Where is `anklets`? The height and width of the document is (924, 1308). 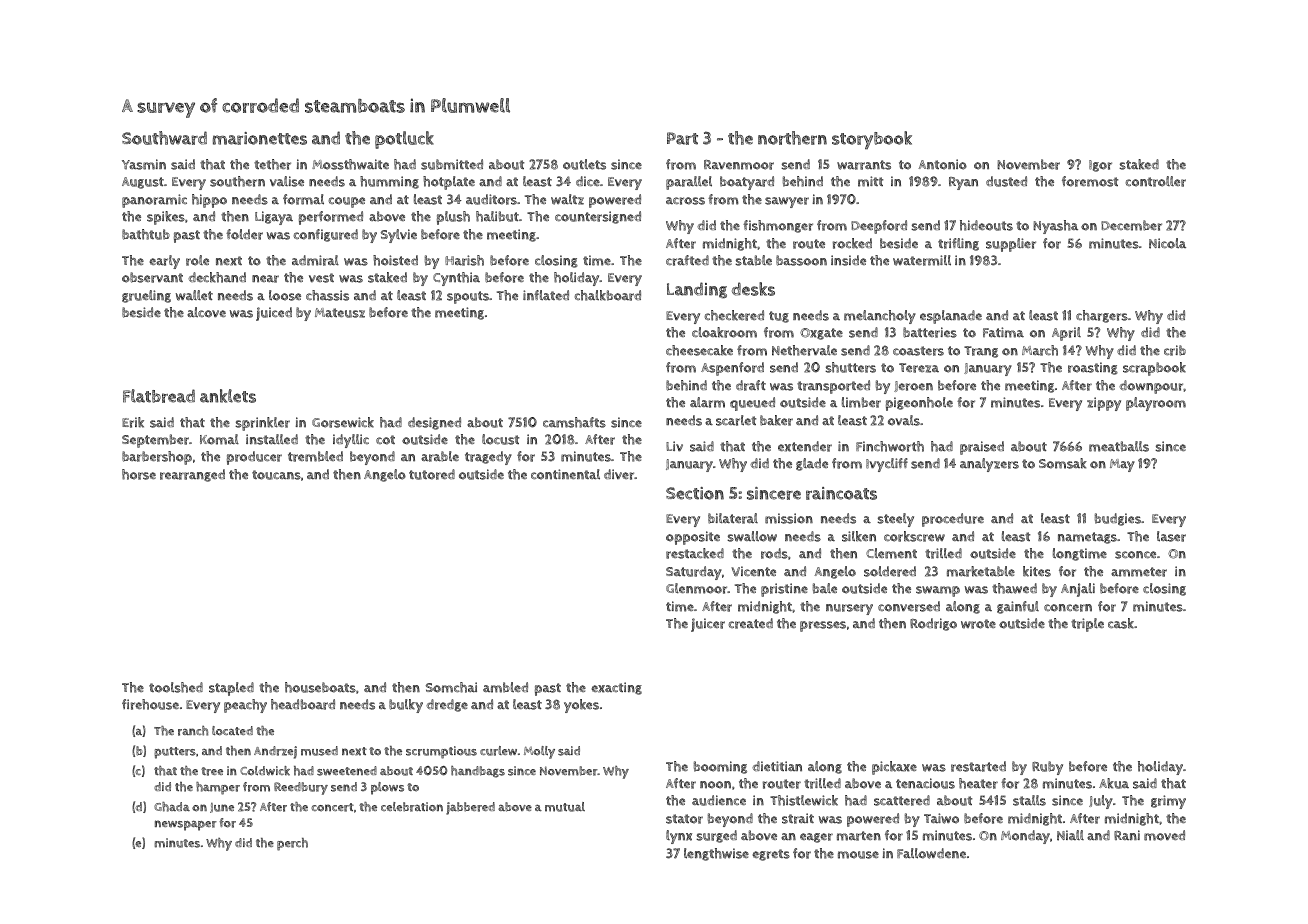 anklets is located at coordinates (228, 396).
